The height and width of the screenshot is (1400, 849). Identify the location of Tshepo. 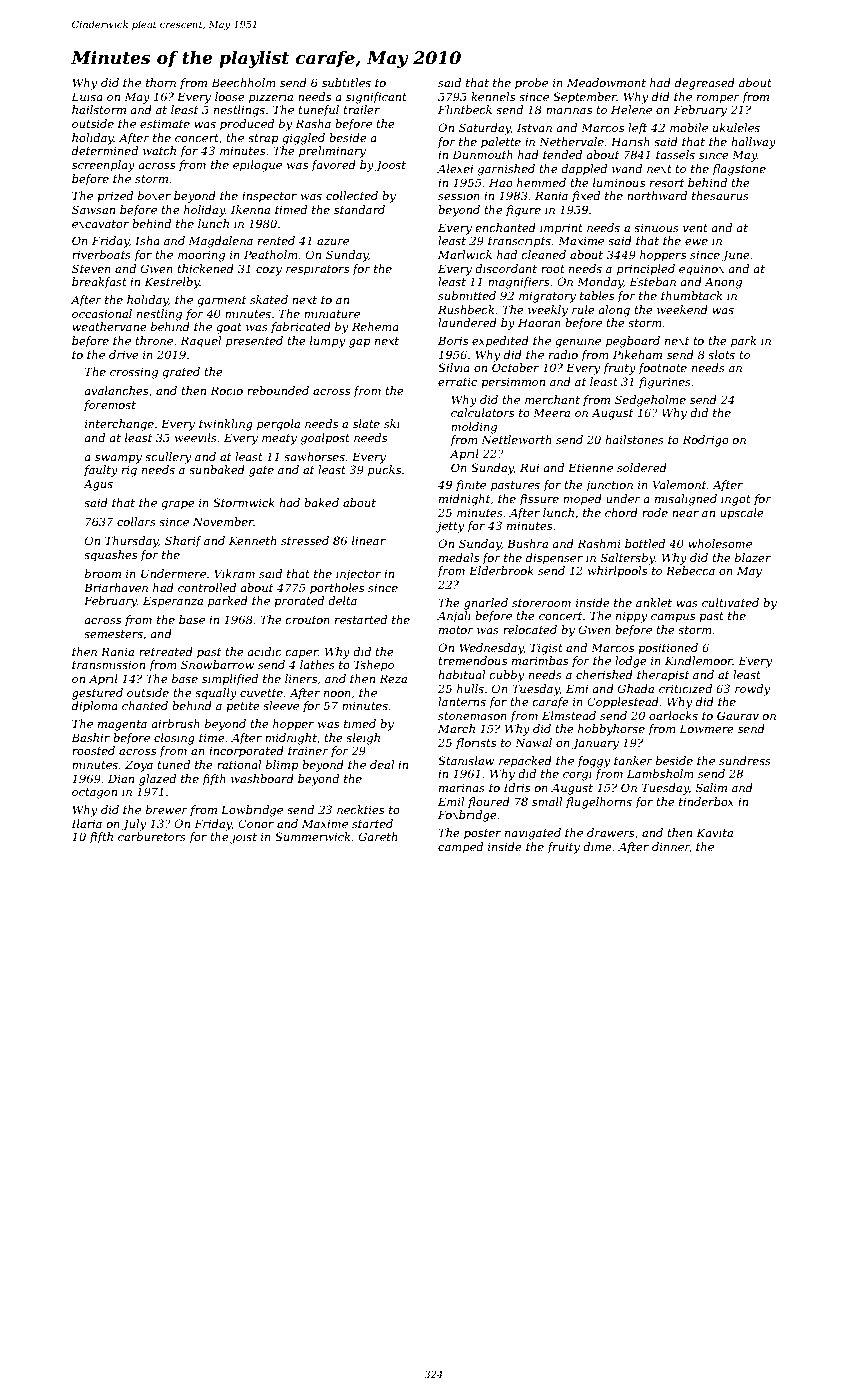
(374, 666).
